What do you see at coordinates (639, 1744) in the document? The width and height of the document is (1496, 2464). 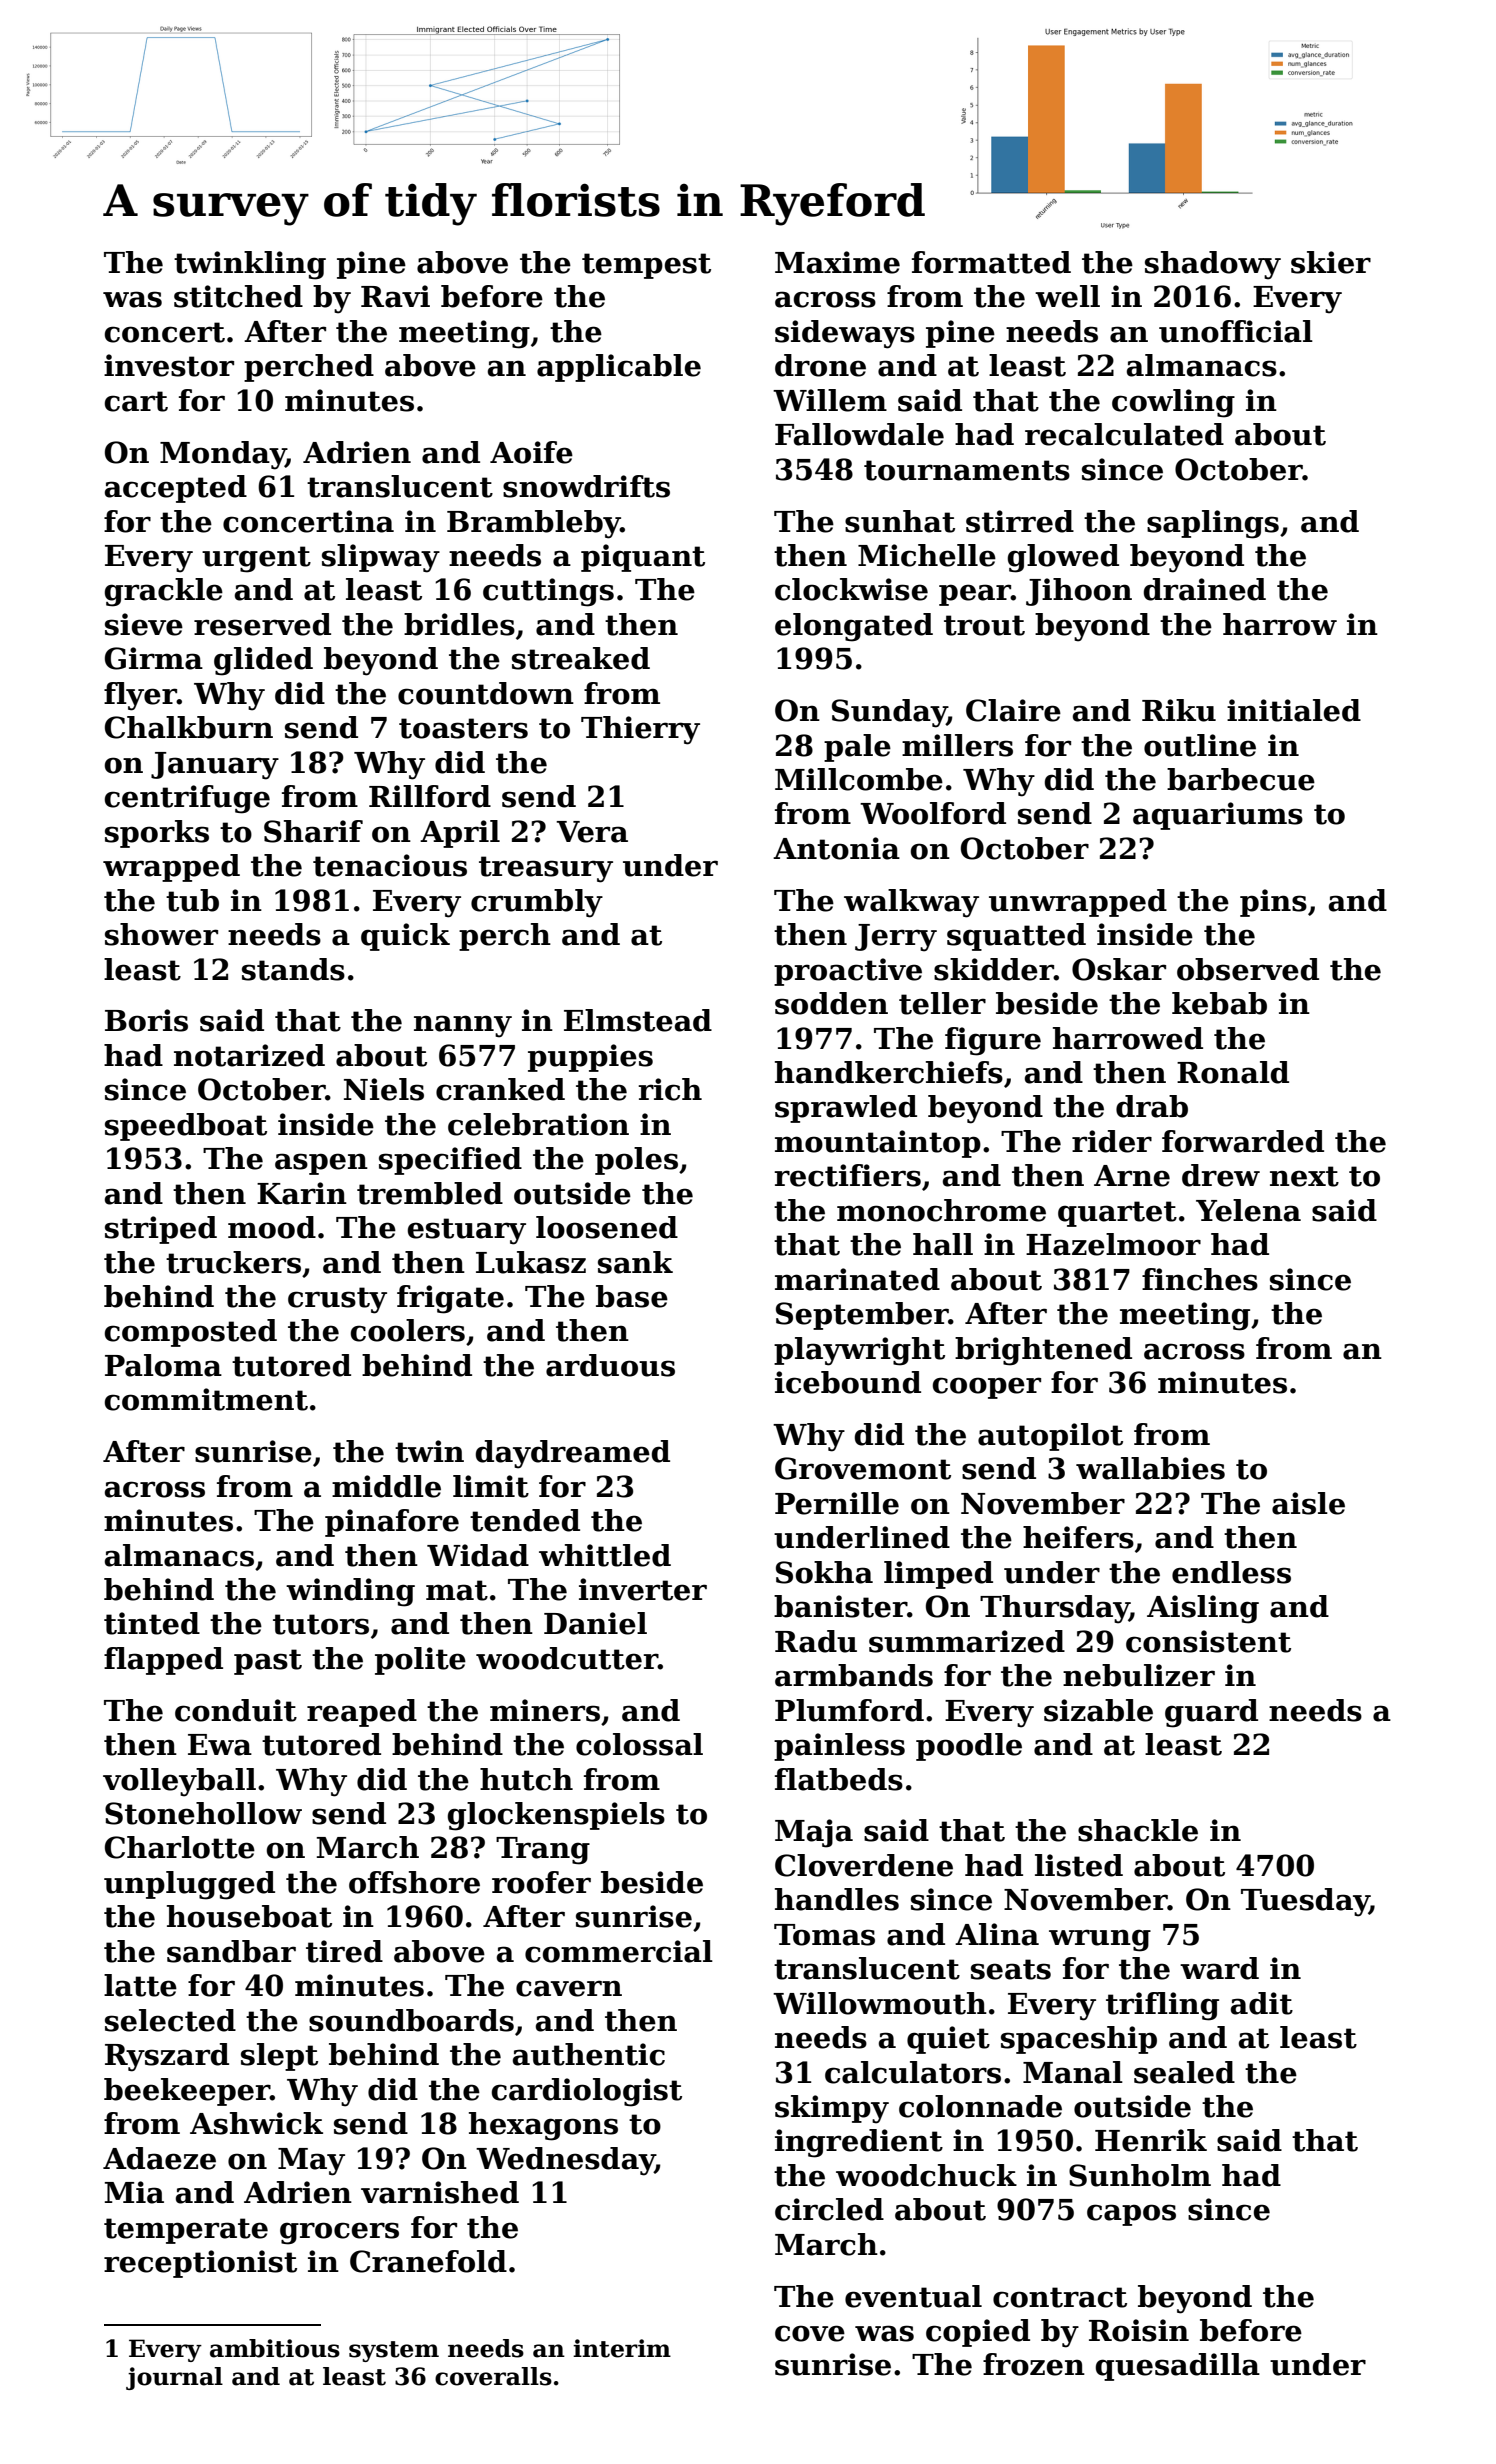 I see `colossal` at bounding box center [639, 1744].
